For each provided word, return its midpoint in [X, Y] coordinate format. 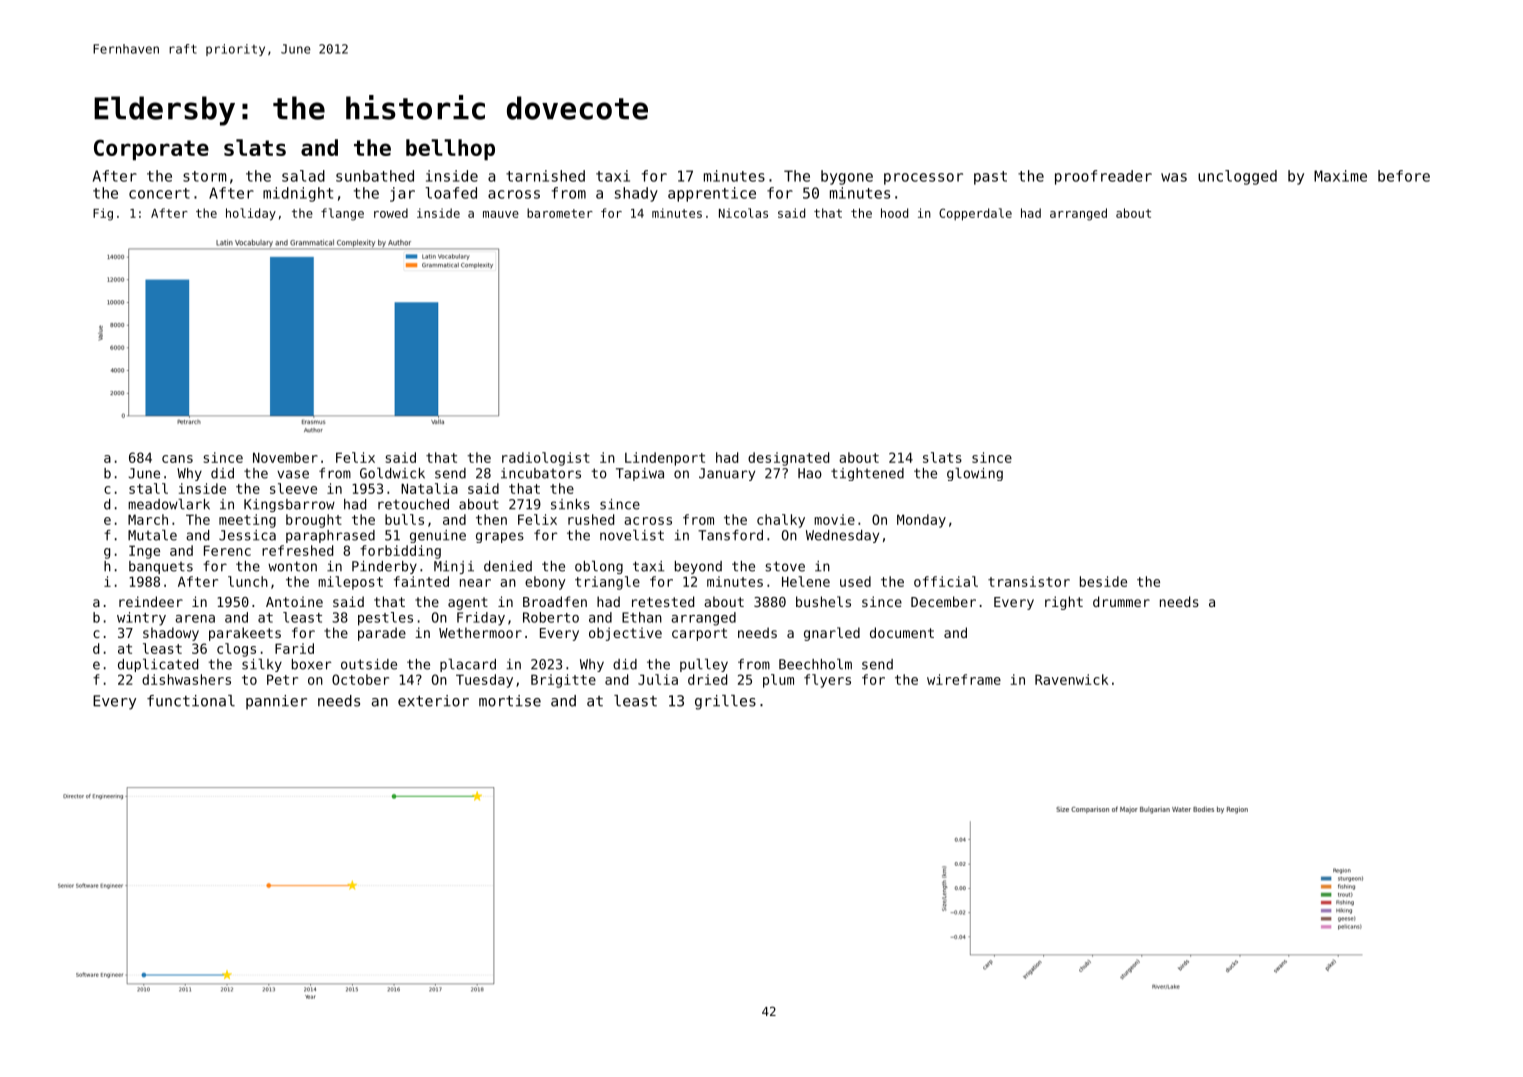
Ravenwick [1071, 679]
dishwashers [186, 679]
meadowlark [169, 504]
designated [788, 459]
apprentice [712, 194]
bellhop [450, 150]
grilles [725, 702]
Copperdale [975, 214]
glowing [975, 474]
